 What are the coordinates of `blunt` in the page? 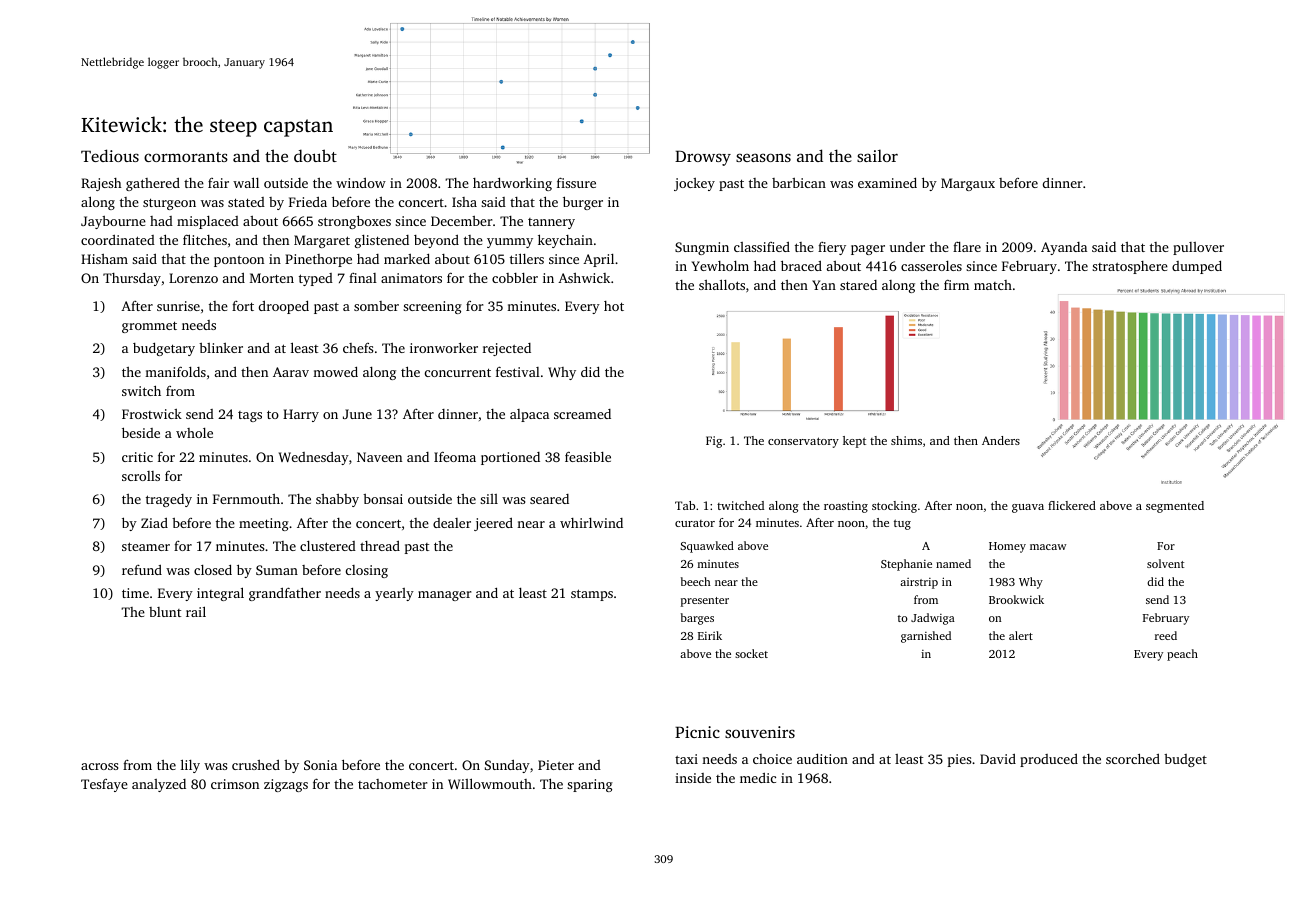 It's located at (165, 612).
